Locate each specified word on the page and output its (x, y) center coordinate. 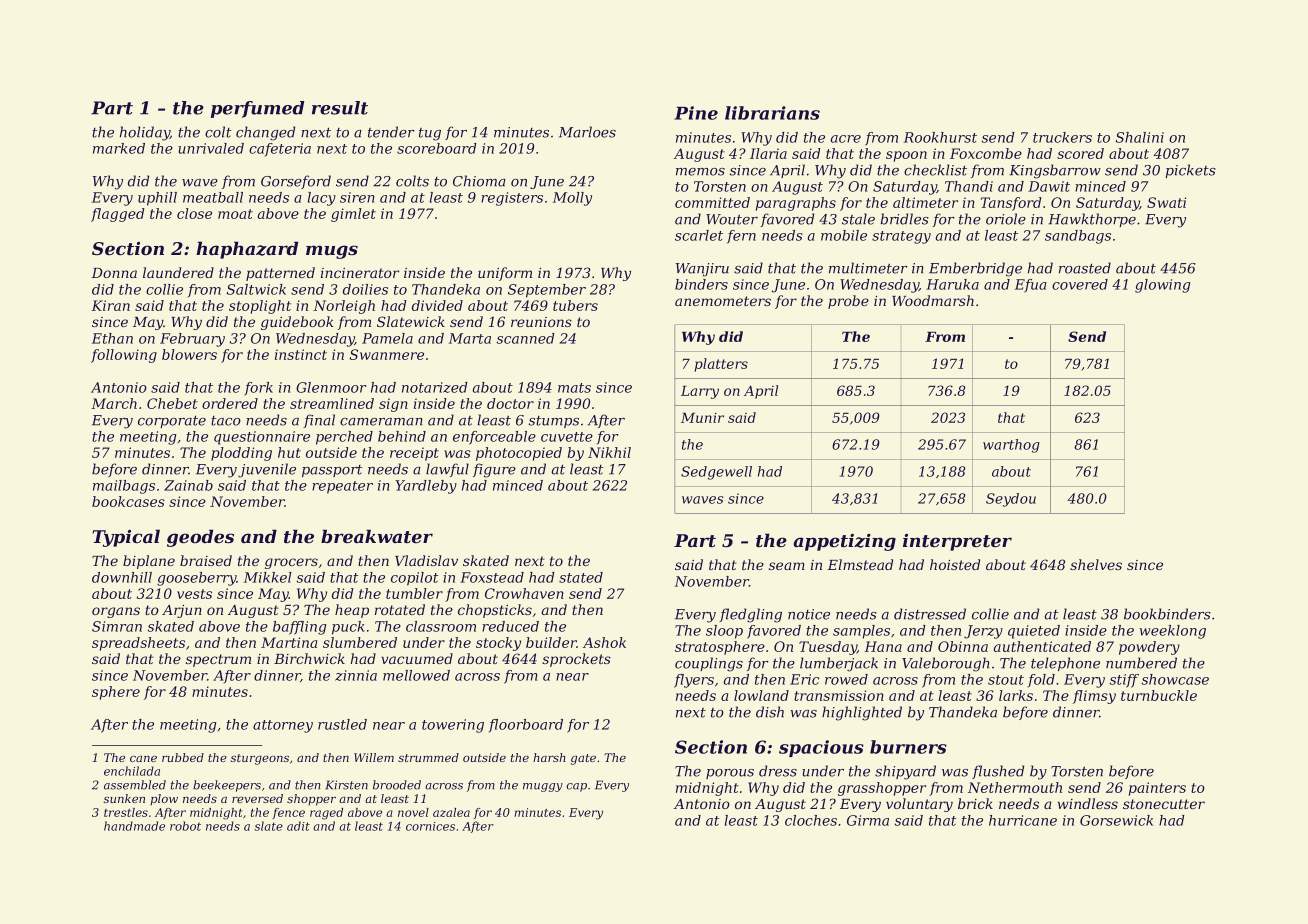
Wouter (732, 219)
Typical (126, 538)
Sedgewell (716, 473)
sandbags (1078, 237)
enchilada (132, 771)
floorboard (526, 725)
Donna (114, 273)
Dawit (1049, 186)
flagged (118, 215)
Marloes (587, 132)
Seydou (1011, 500)
